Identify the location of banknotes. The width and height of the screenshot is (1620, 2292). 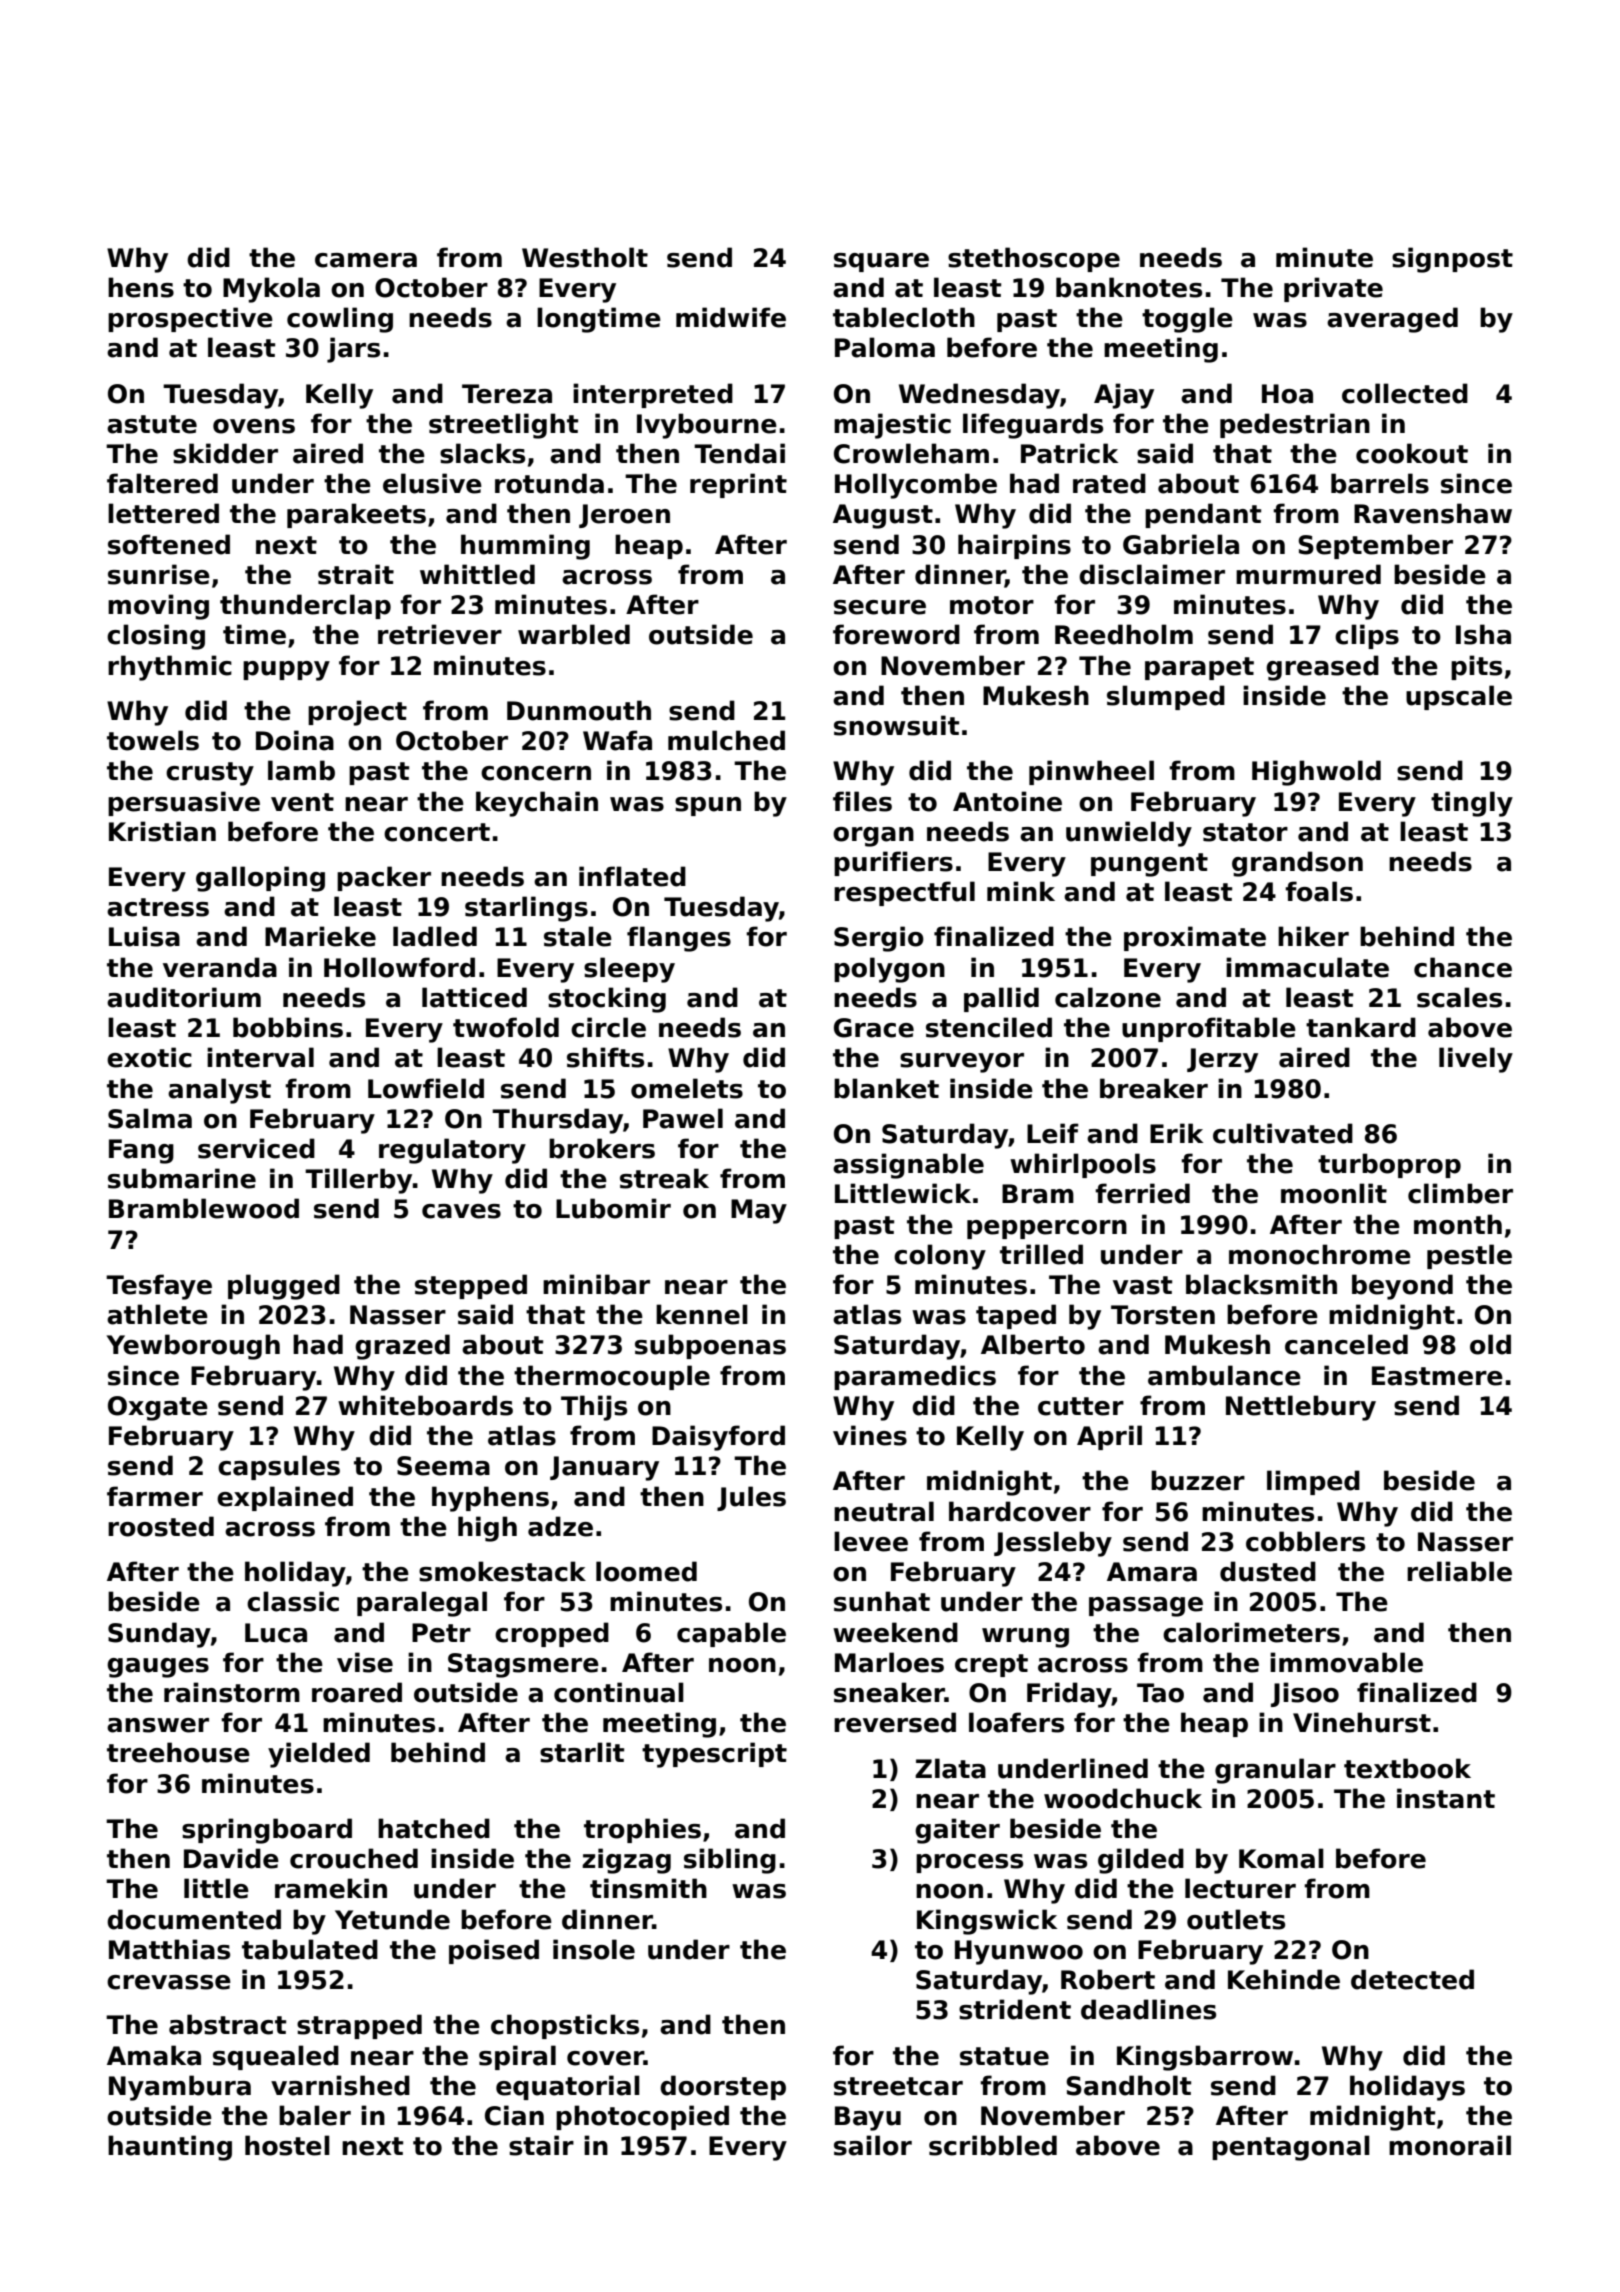
(1129, 287).
